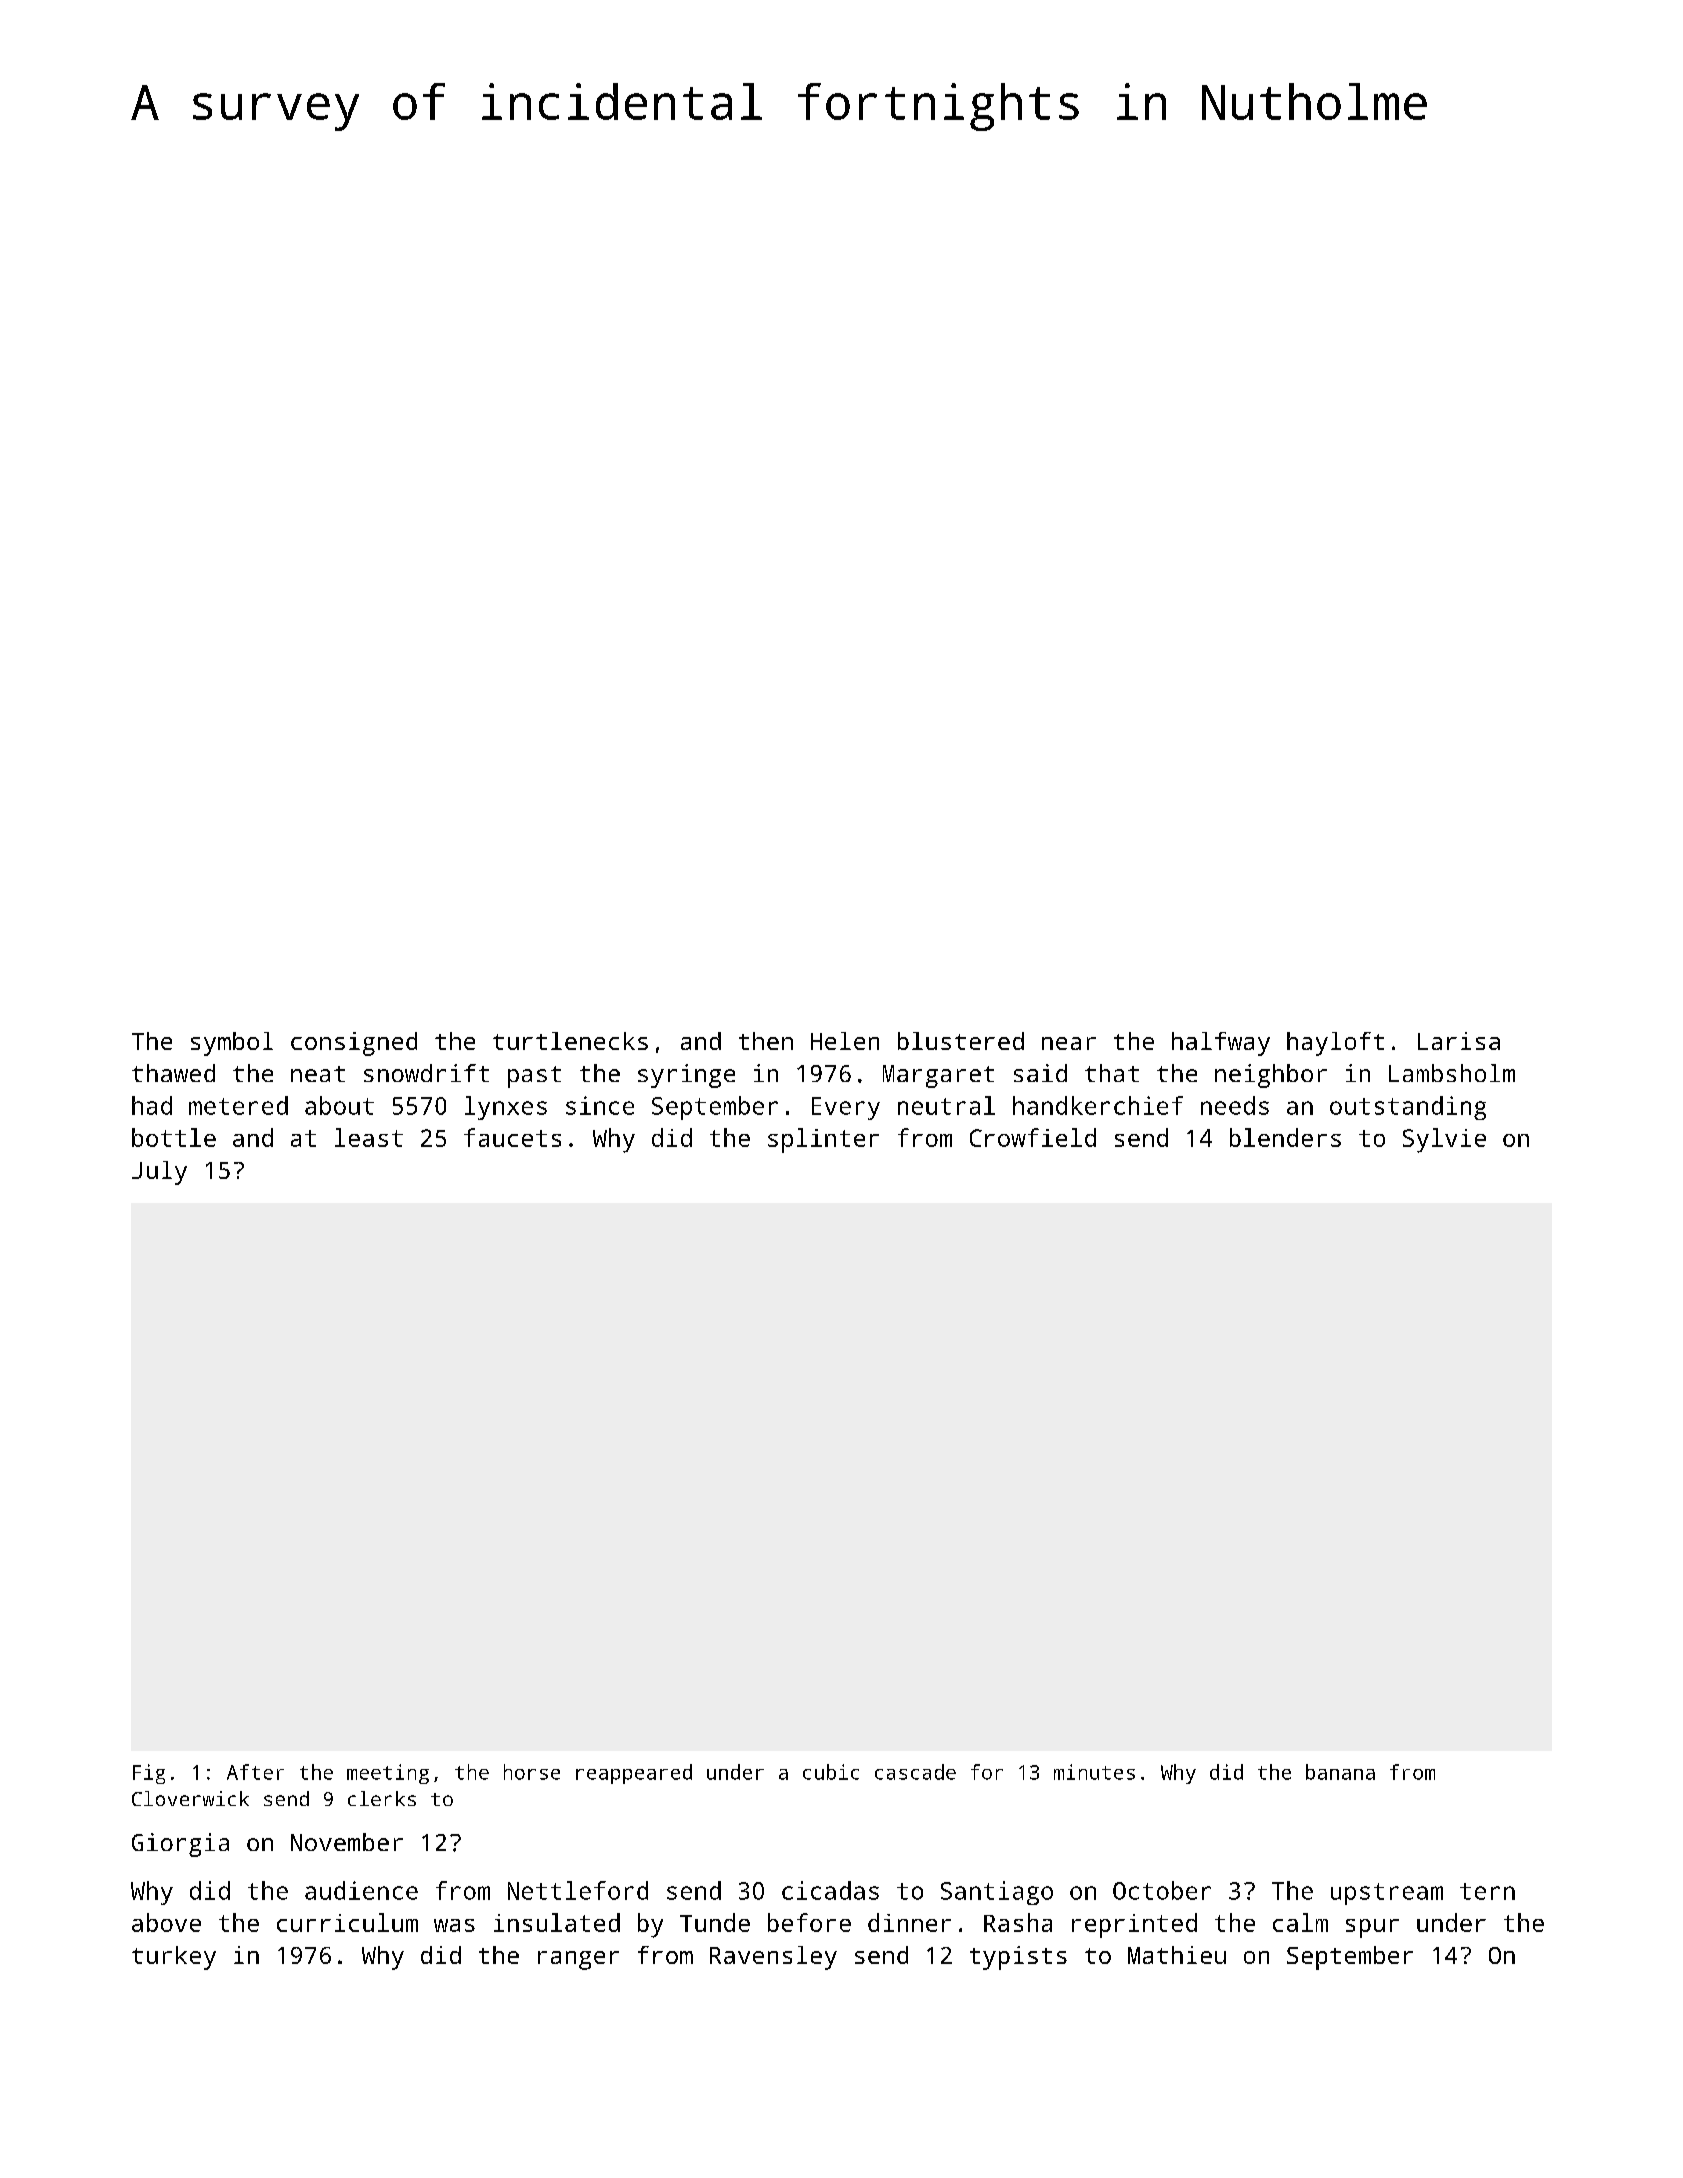  Describe the element at coordinates (1271, 1076) in the image. I see `neighbor` at that location.
